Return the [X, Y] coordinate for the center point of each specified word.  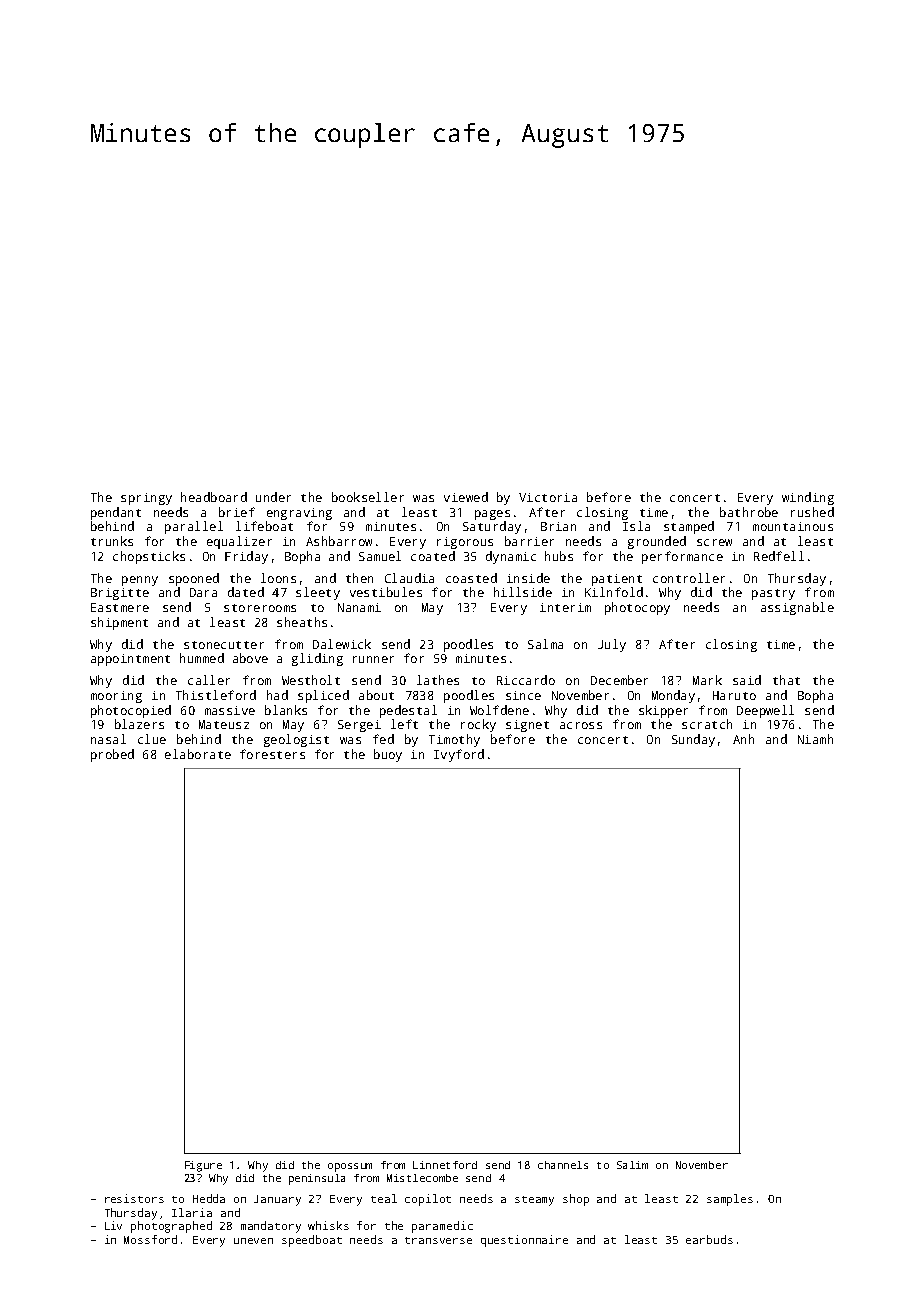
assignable [797, 608]
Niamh [815, 739]
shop [576, 1200]
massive [230, 710]
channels [563, 1165]
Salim [632, 1165]
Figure [203, 1166]
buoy [388, 755]
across [581, 725]
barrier [529, 541]
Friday [246, 557]
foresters [272, 754]
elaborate [198, 754]
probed [112, 755]
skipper [663, 711]
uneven [253, 1241]
